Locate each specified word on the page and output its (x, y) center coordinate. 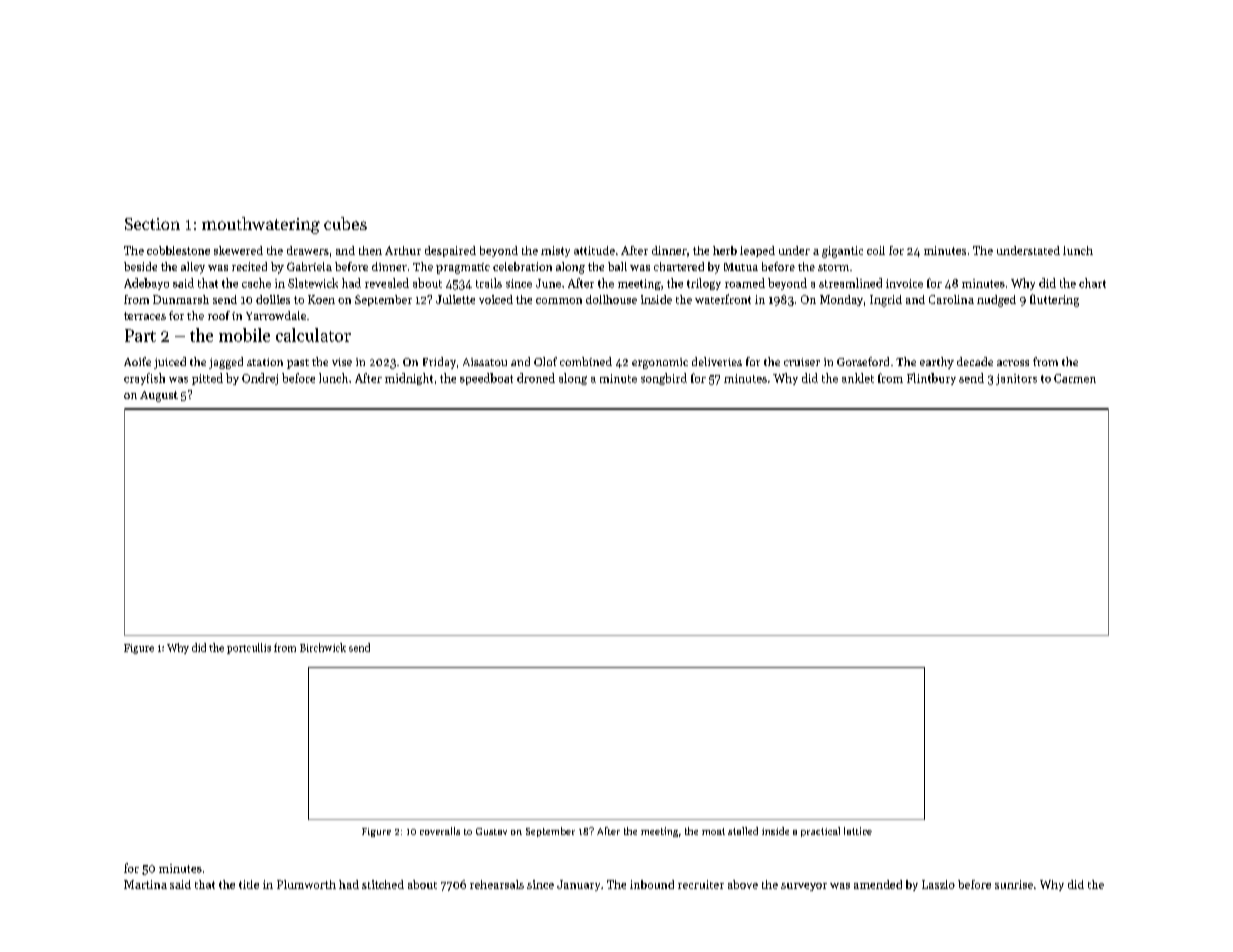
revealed (387, 283)
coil (876, 250)
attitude (594, 250)
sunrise (1014, 884)
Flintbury (931, 379)
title (249, 884)
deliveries (717, 361)
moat (713, 831)
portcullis (249, 648)
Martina (145, 884)
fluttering (1054, 300)
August (159, 396)
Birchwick (323, 647)
